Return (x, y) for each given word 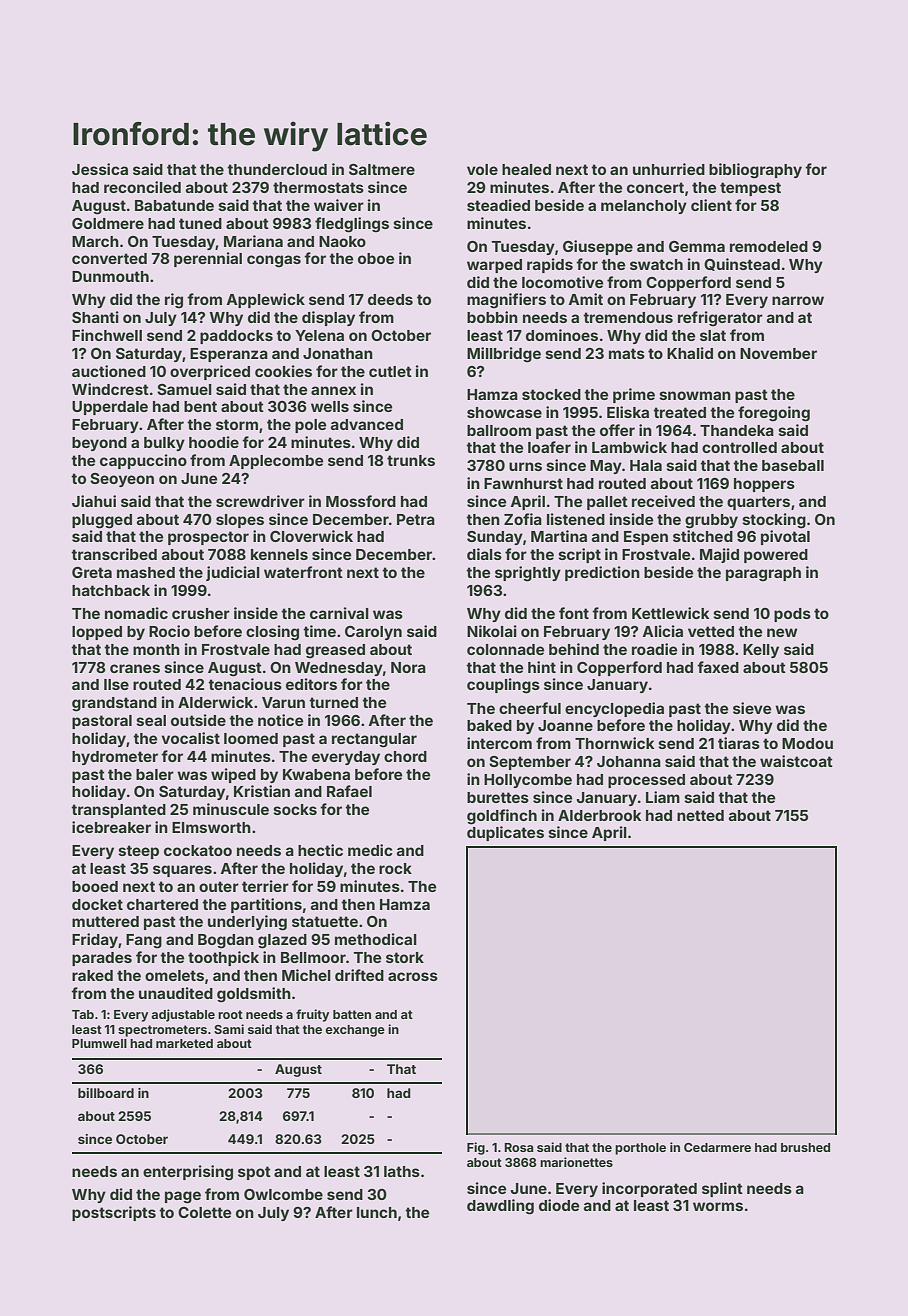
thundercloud (277, 169)
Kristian (262, 791)
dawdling (500, 1207)
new (782, 632)
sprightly (528, 574)
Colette (204, 1212)
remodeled (769, 246)
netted (700, 815)
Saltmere (382, 169)
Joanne (565, 725)
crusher (201, 613)
